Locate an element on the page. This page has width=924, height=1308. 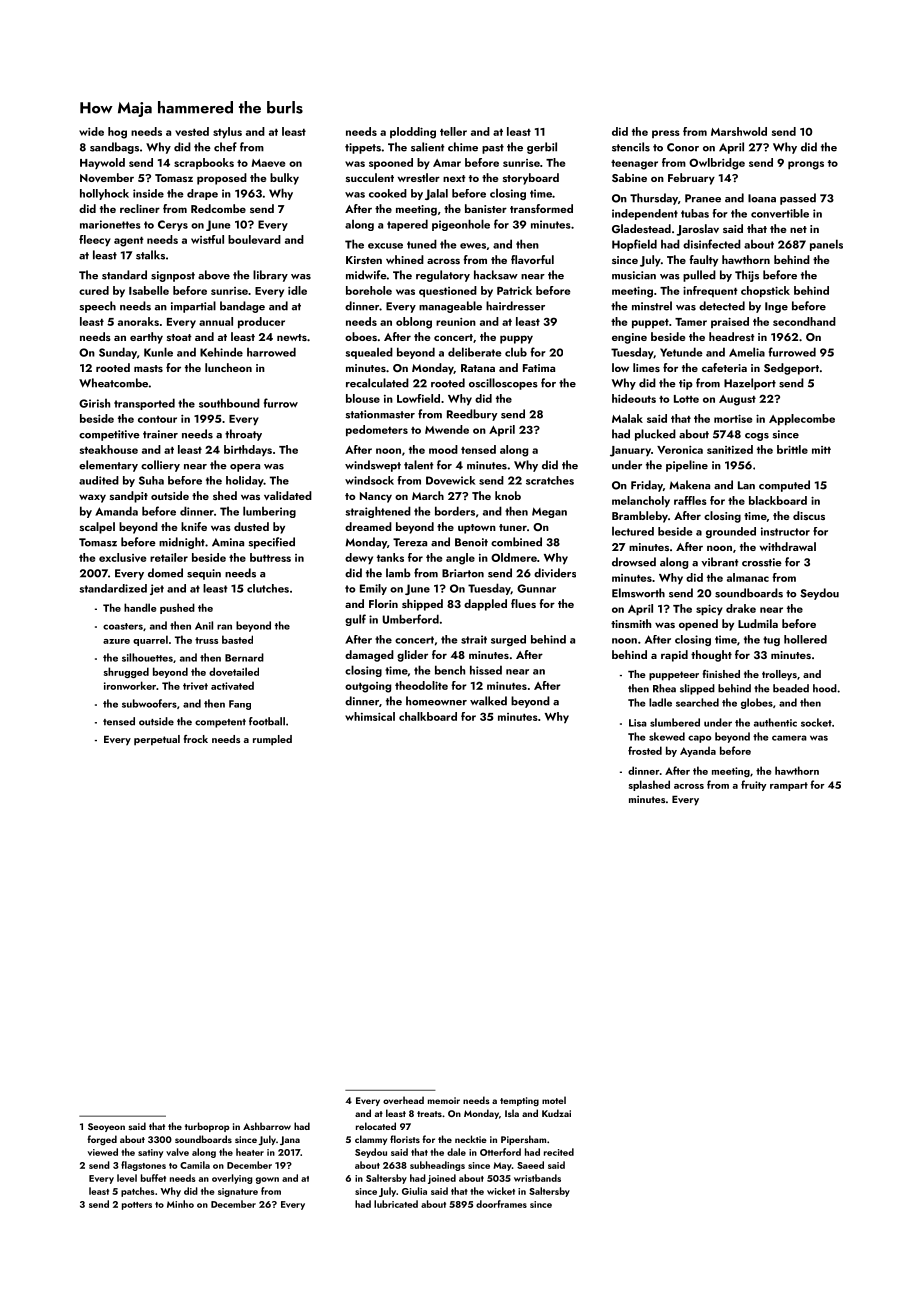
passed is located at coordinates (798, 199).
